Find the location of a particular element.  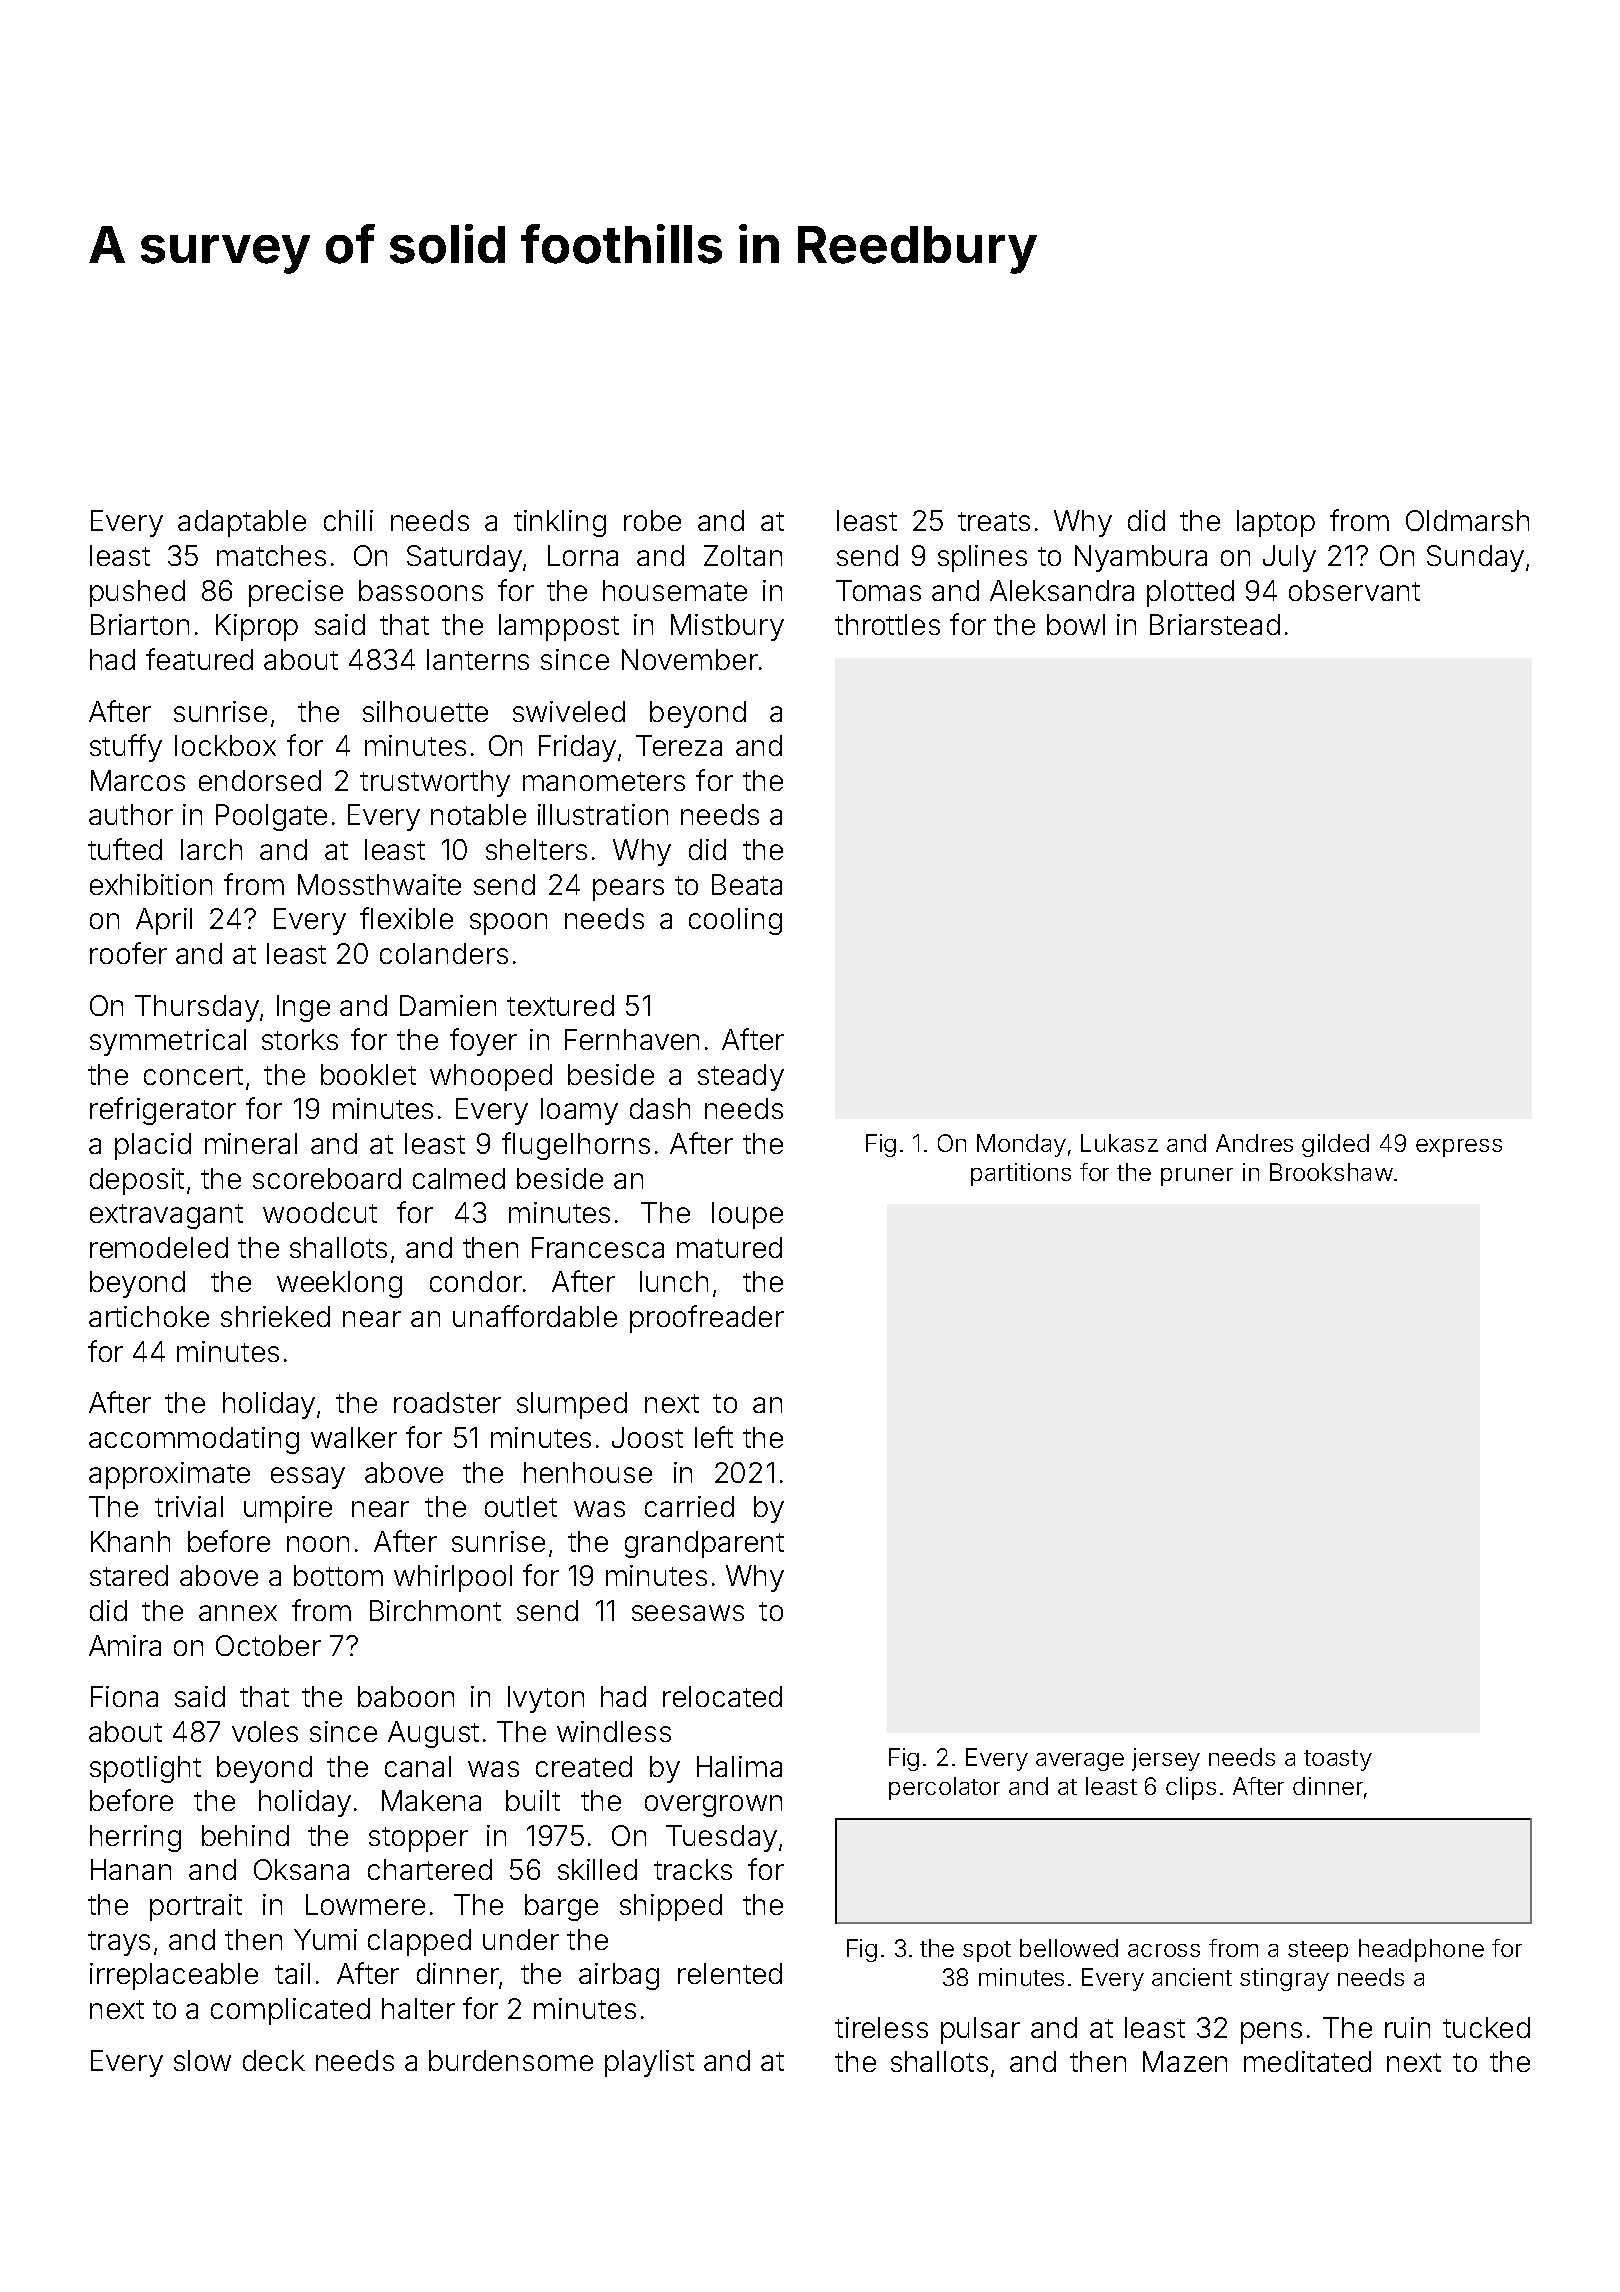

jersey is located at coordinates (1166, 1759).
